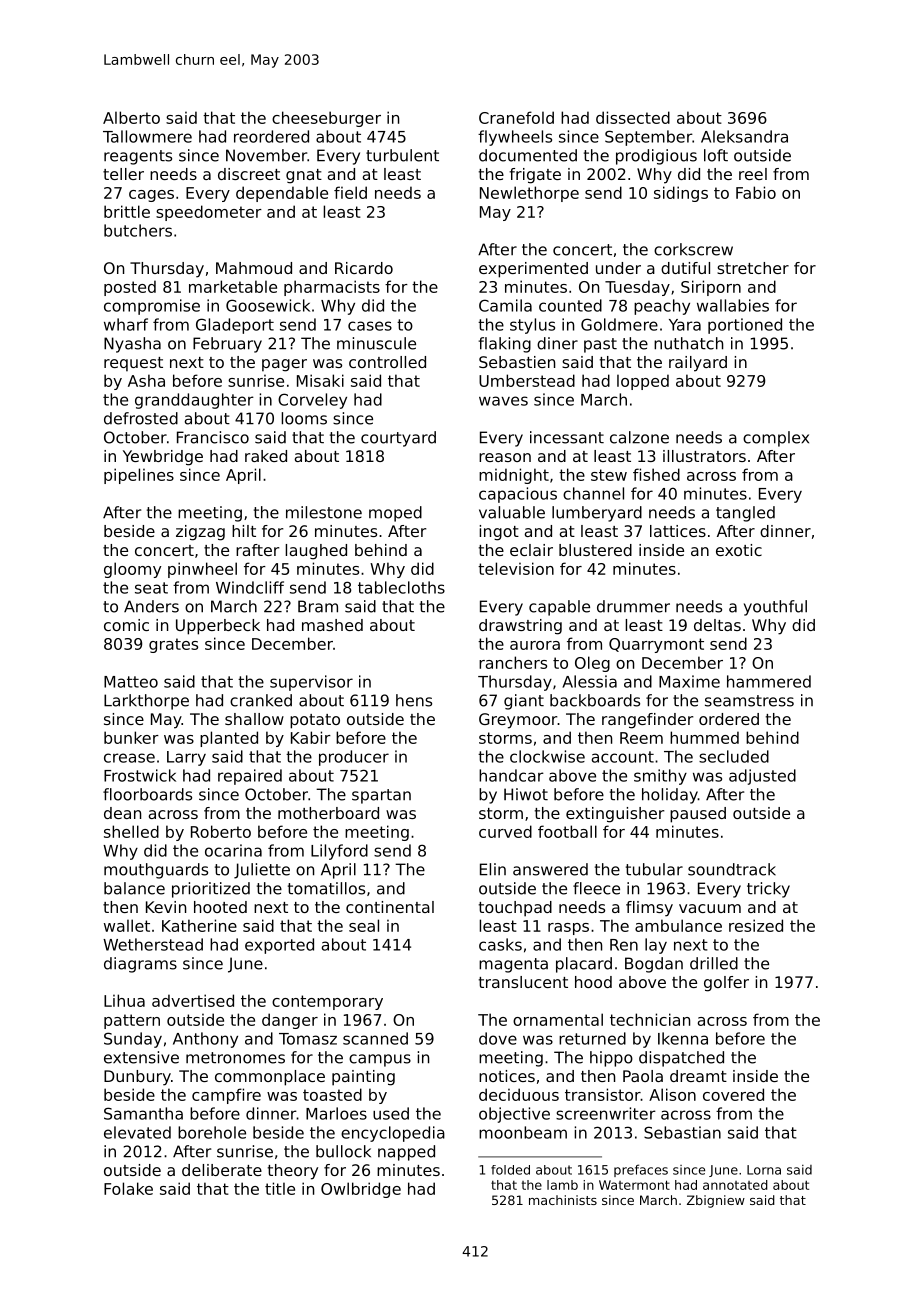 Image resolution: width=924 pixels, height=1308 pixels. I want to click on Samantha, so click(143, 1113).
